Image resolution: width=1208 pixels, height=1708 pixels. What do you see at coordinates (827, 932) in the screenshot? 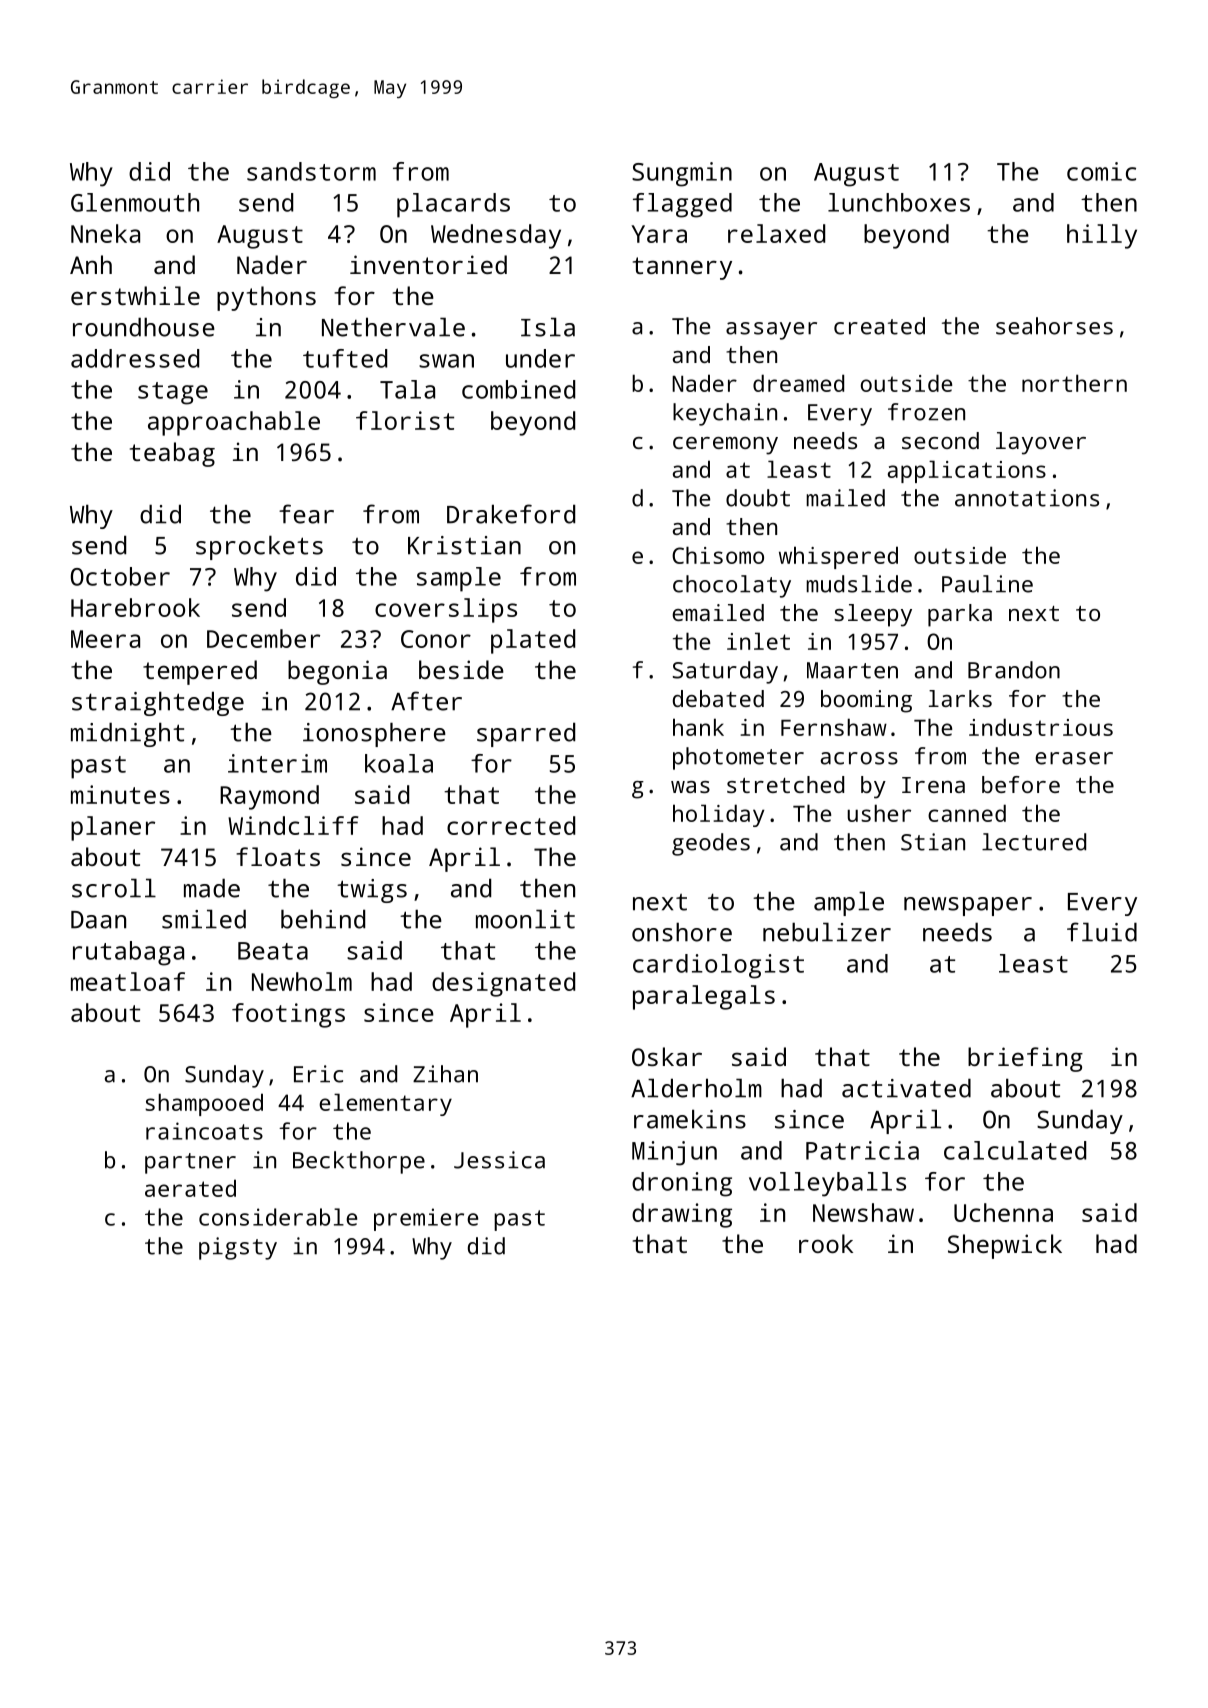
I see `nebulizer` at bounding box center [827, 932].
